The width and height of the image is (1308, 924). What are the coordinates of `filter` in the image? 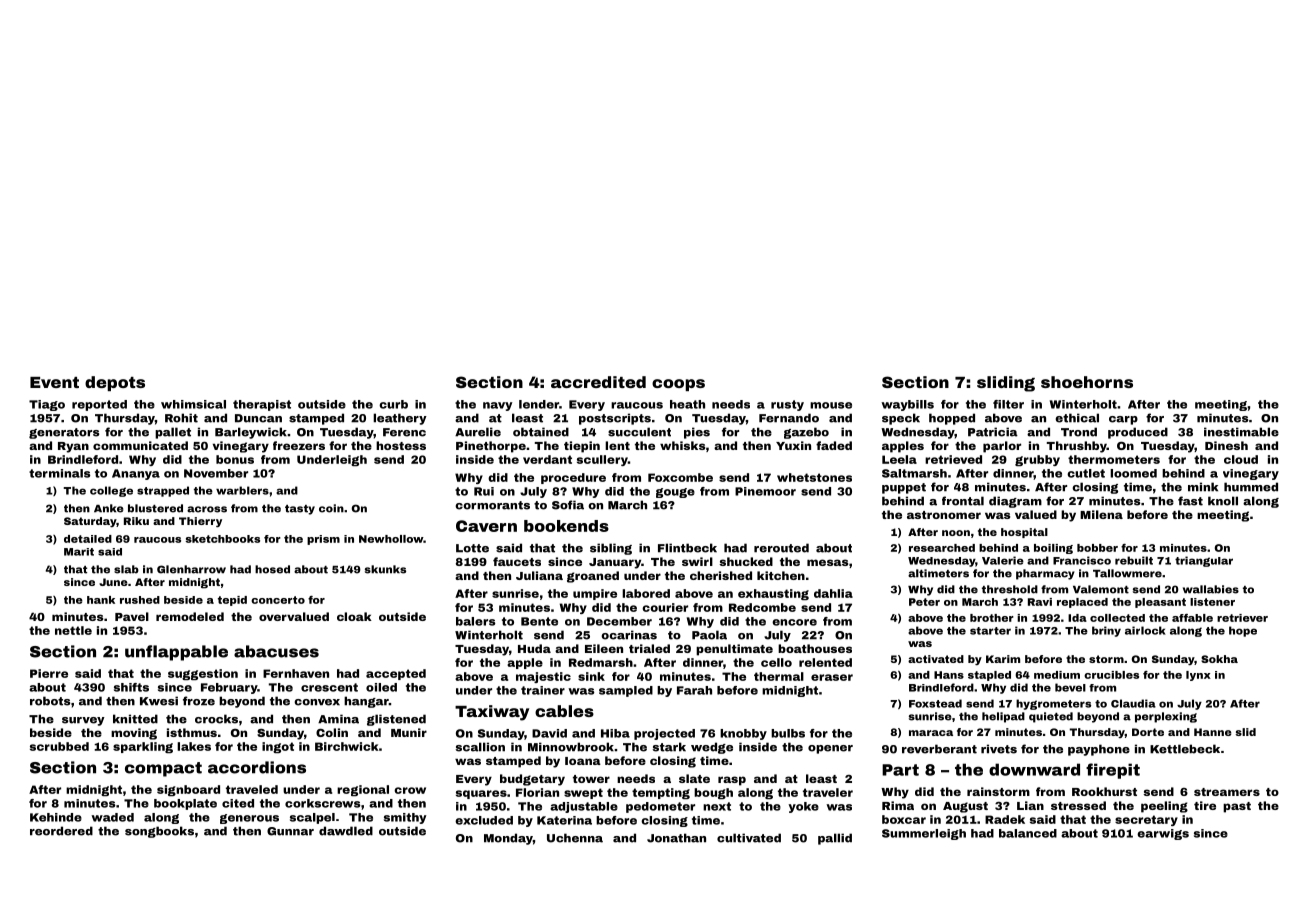 It's located at (1008, 404).
